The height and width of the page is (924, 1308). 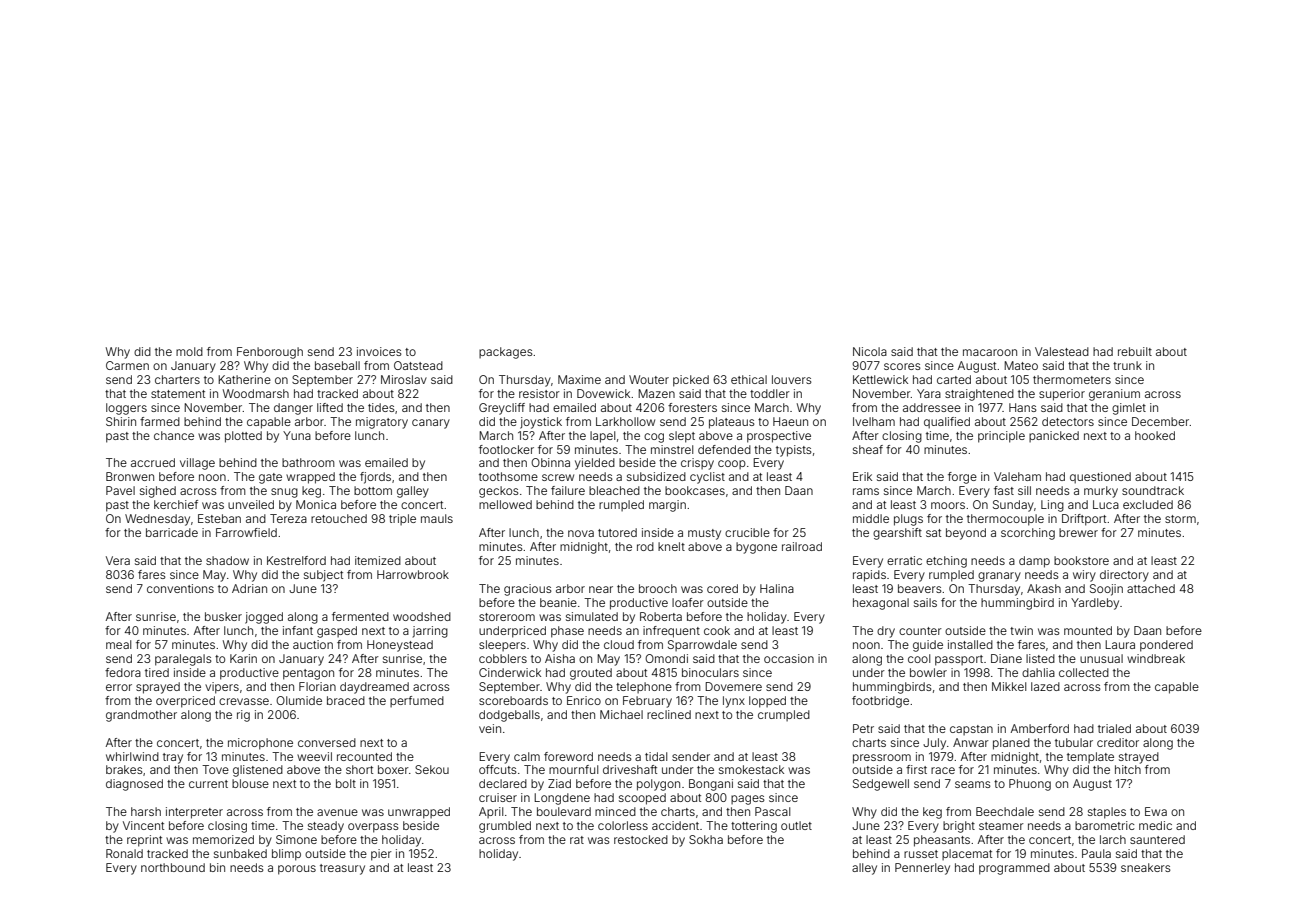 What do you see at coordinates (1127, 365) in the page?
I see `trunk` at bounding box center [1127, 365].
